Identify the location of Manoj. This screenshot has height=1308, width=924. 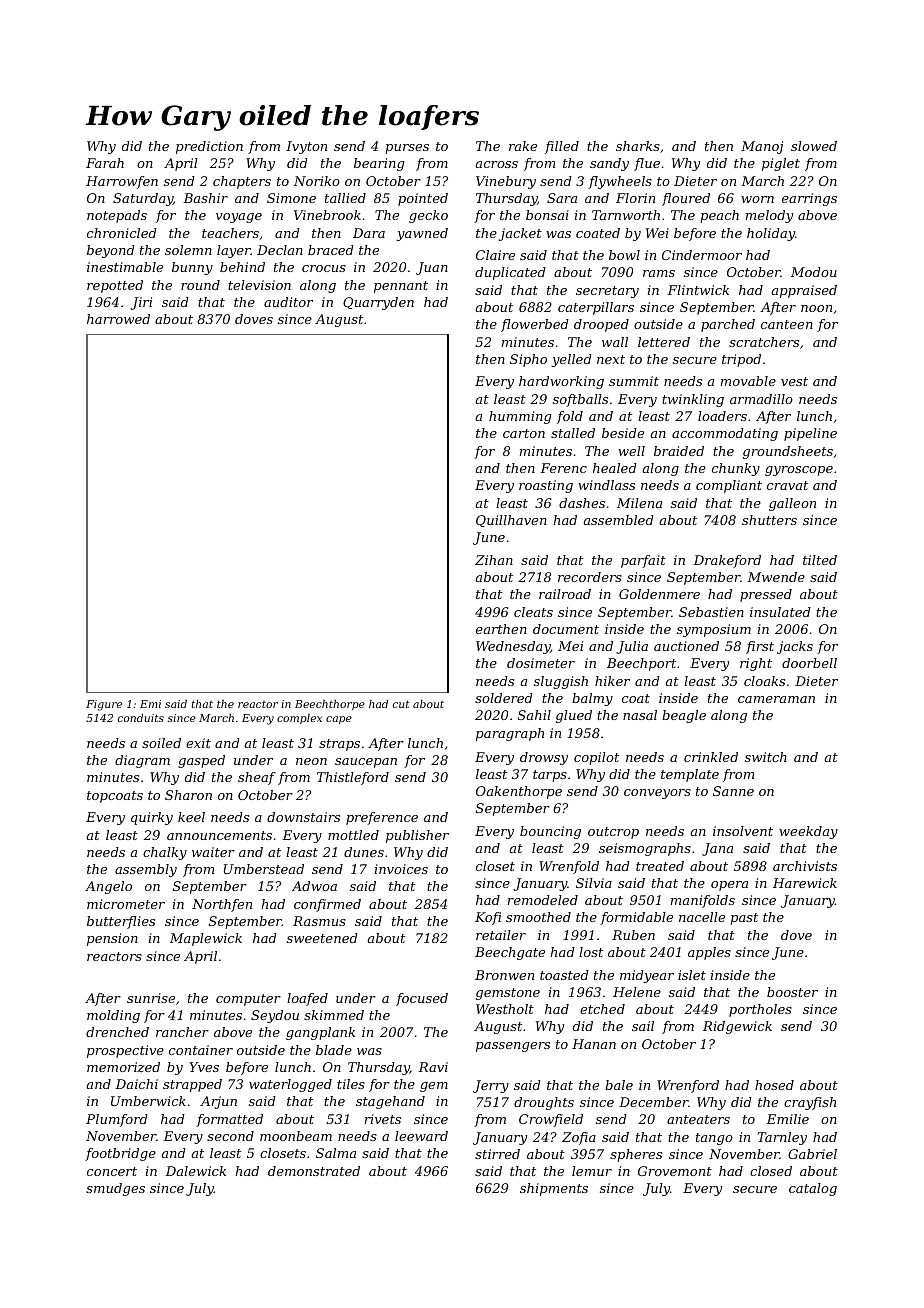
(762, 147).
